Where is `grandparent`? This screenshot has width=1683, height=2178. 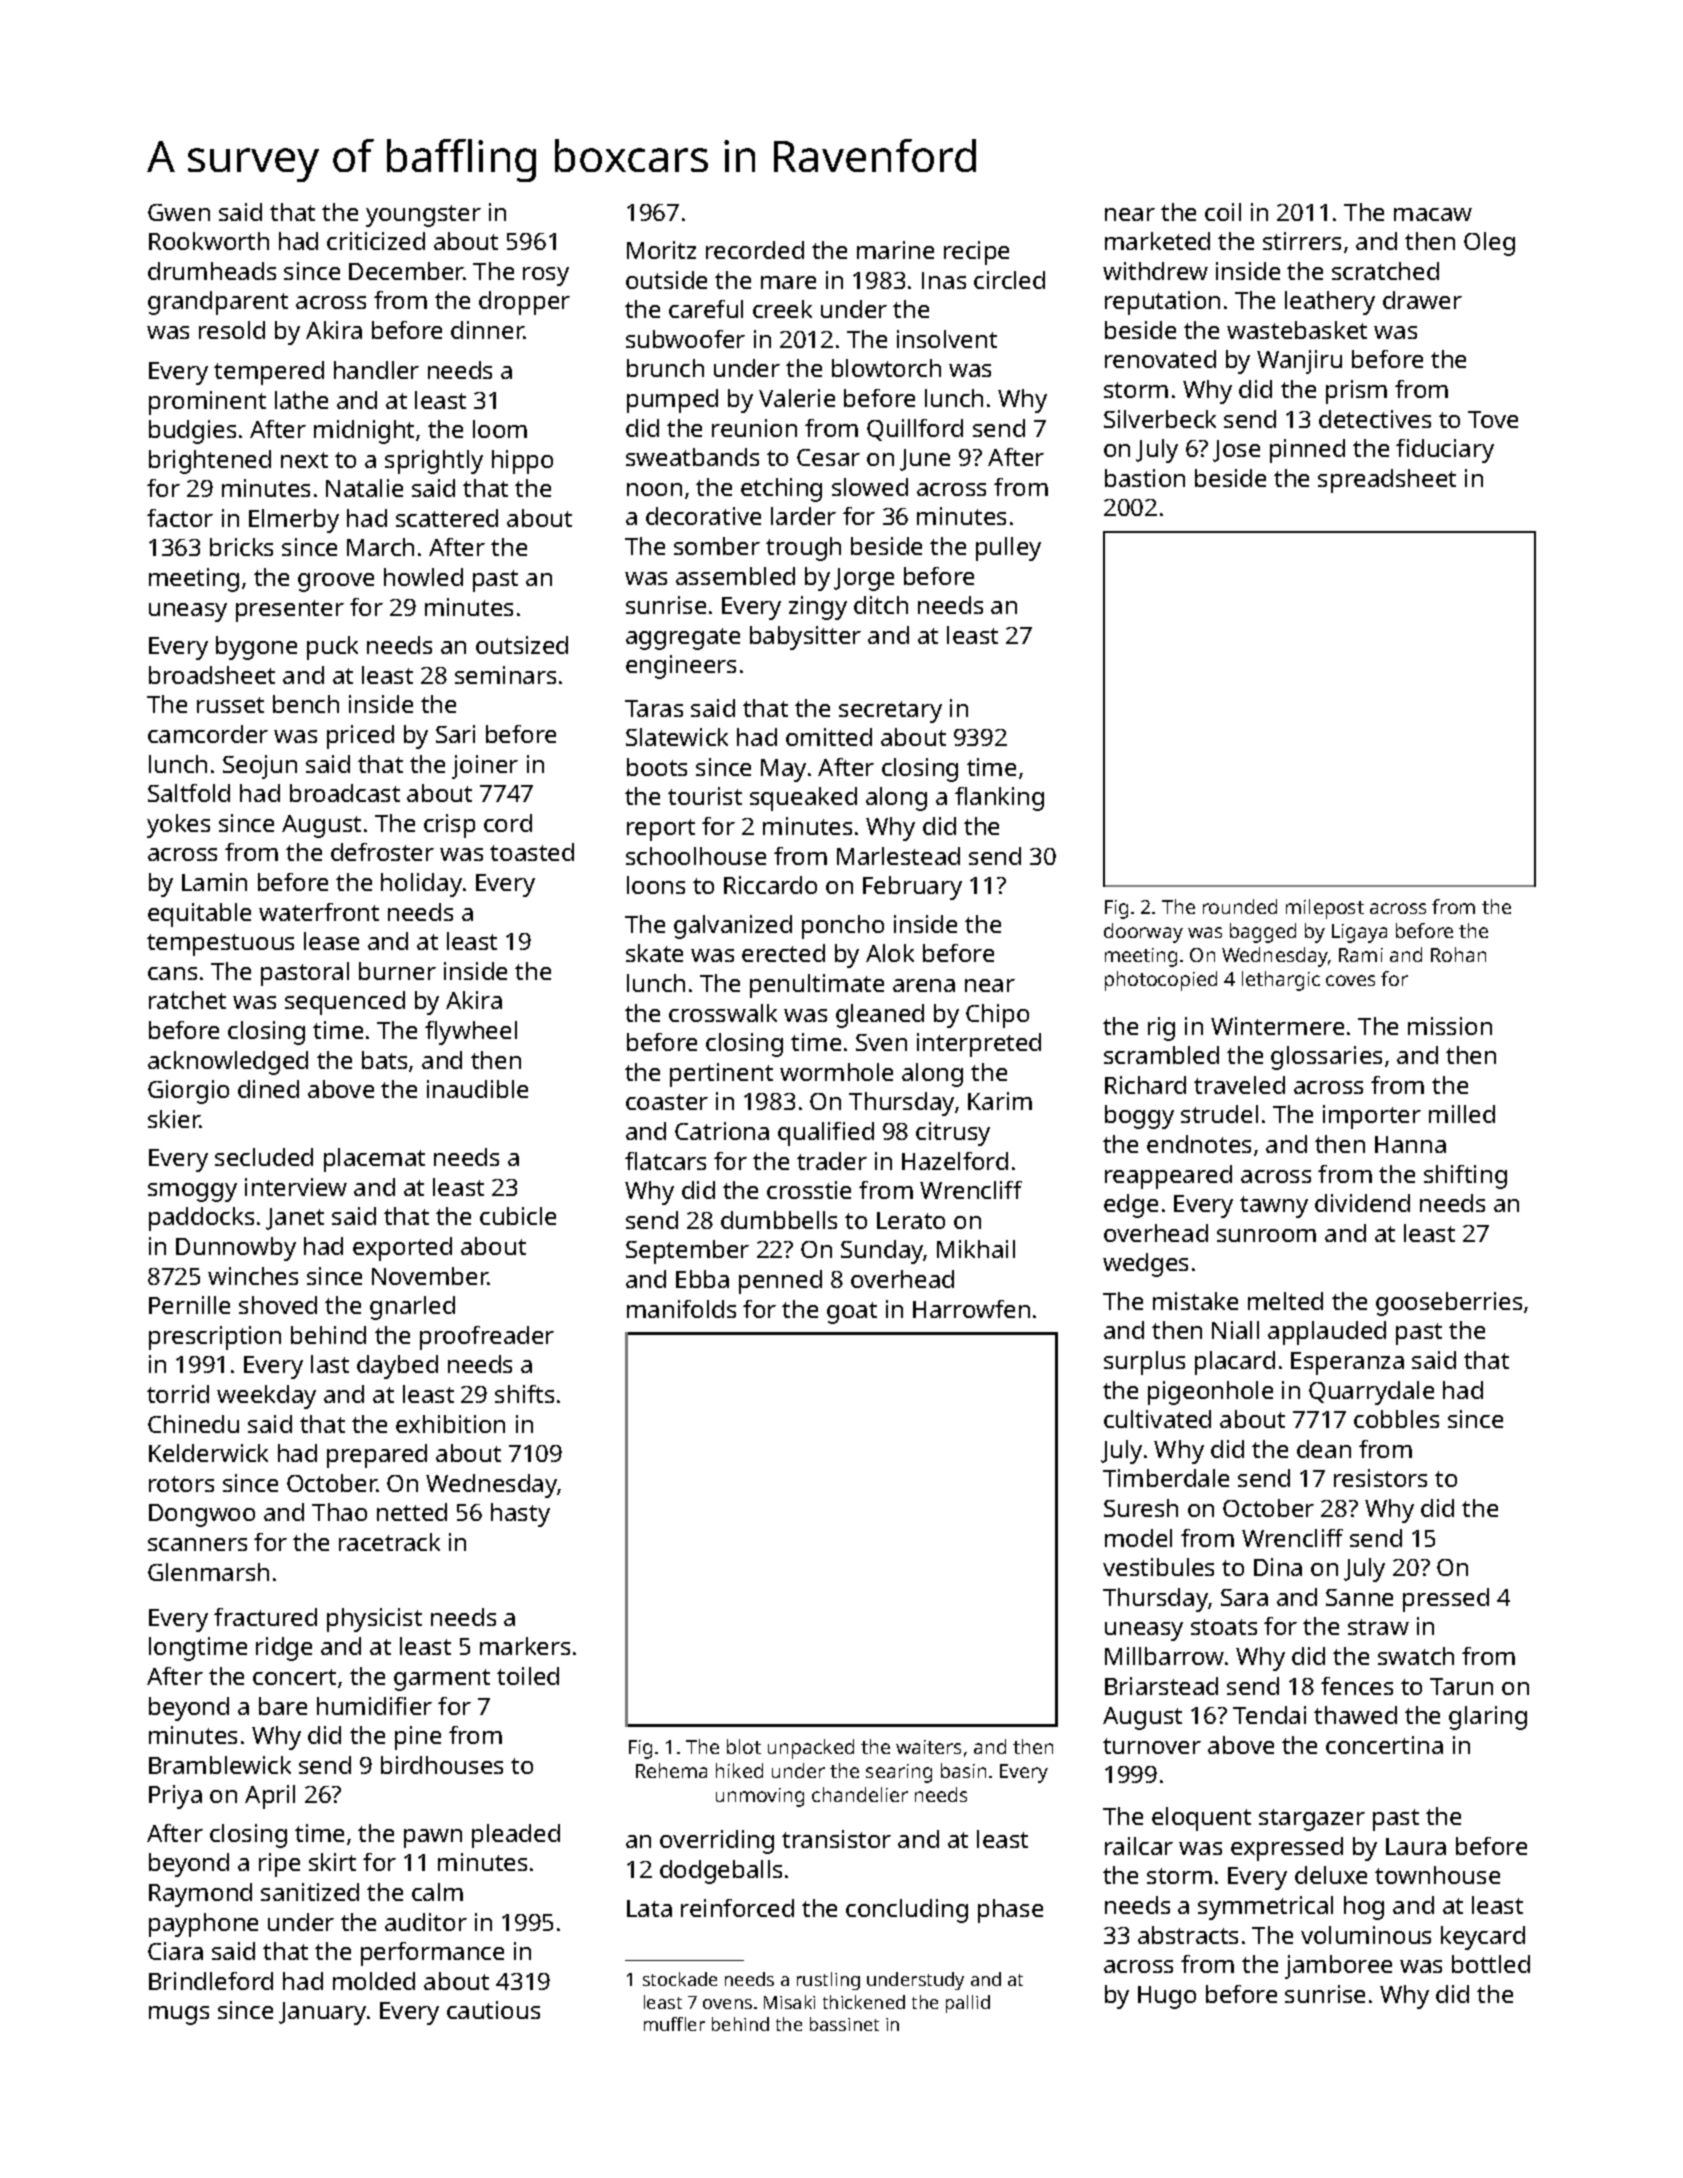
grandparent is located at coordinates (218, 303).
